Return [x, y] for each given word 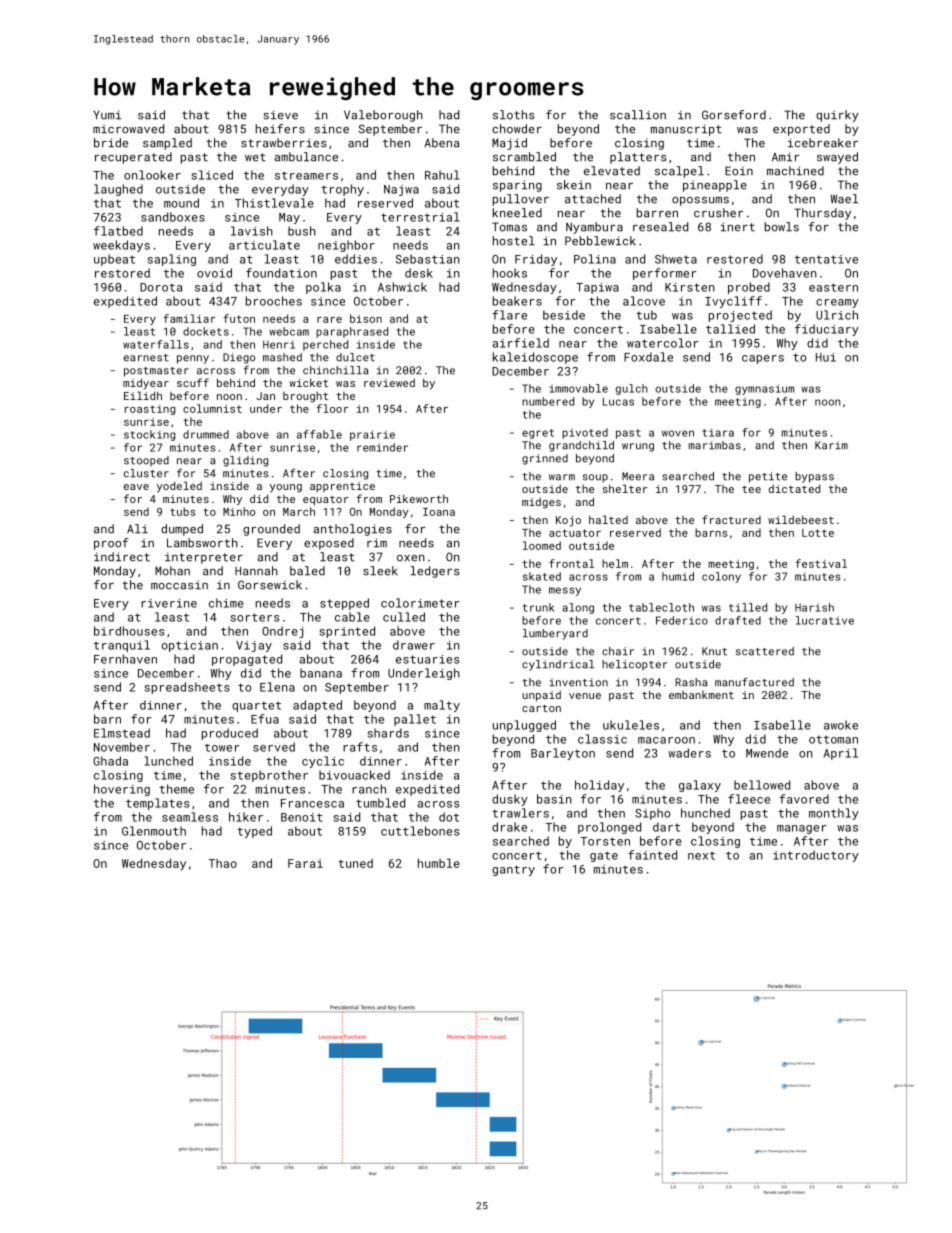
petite [768, 477]
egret [538, 434]
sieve [280, 115]
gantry [513, 870]
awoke [841, 725]
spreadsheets [187, 688]
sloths [514, 115]
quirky [837, 116]
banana [321, 673]
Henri [279, 344]
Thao [223, 863]
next [701, 855]
